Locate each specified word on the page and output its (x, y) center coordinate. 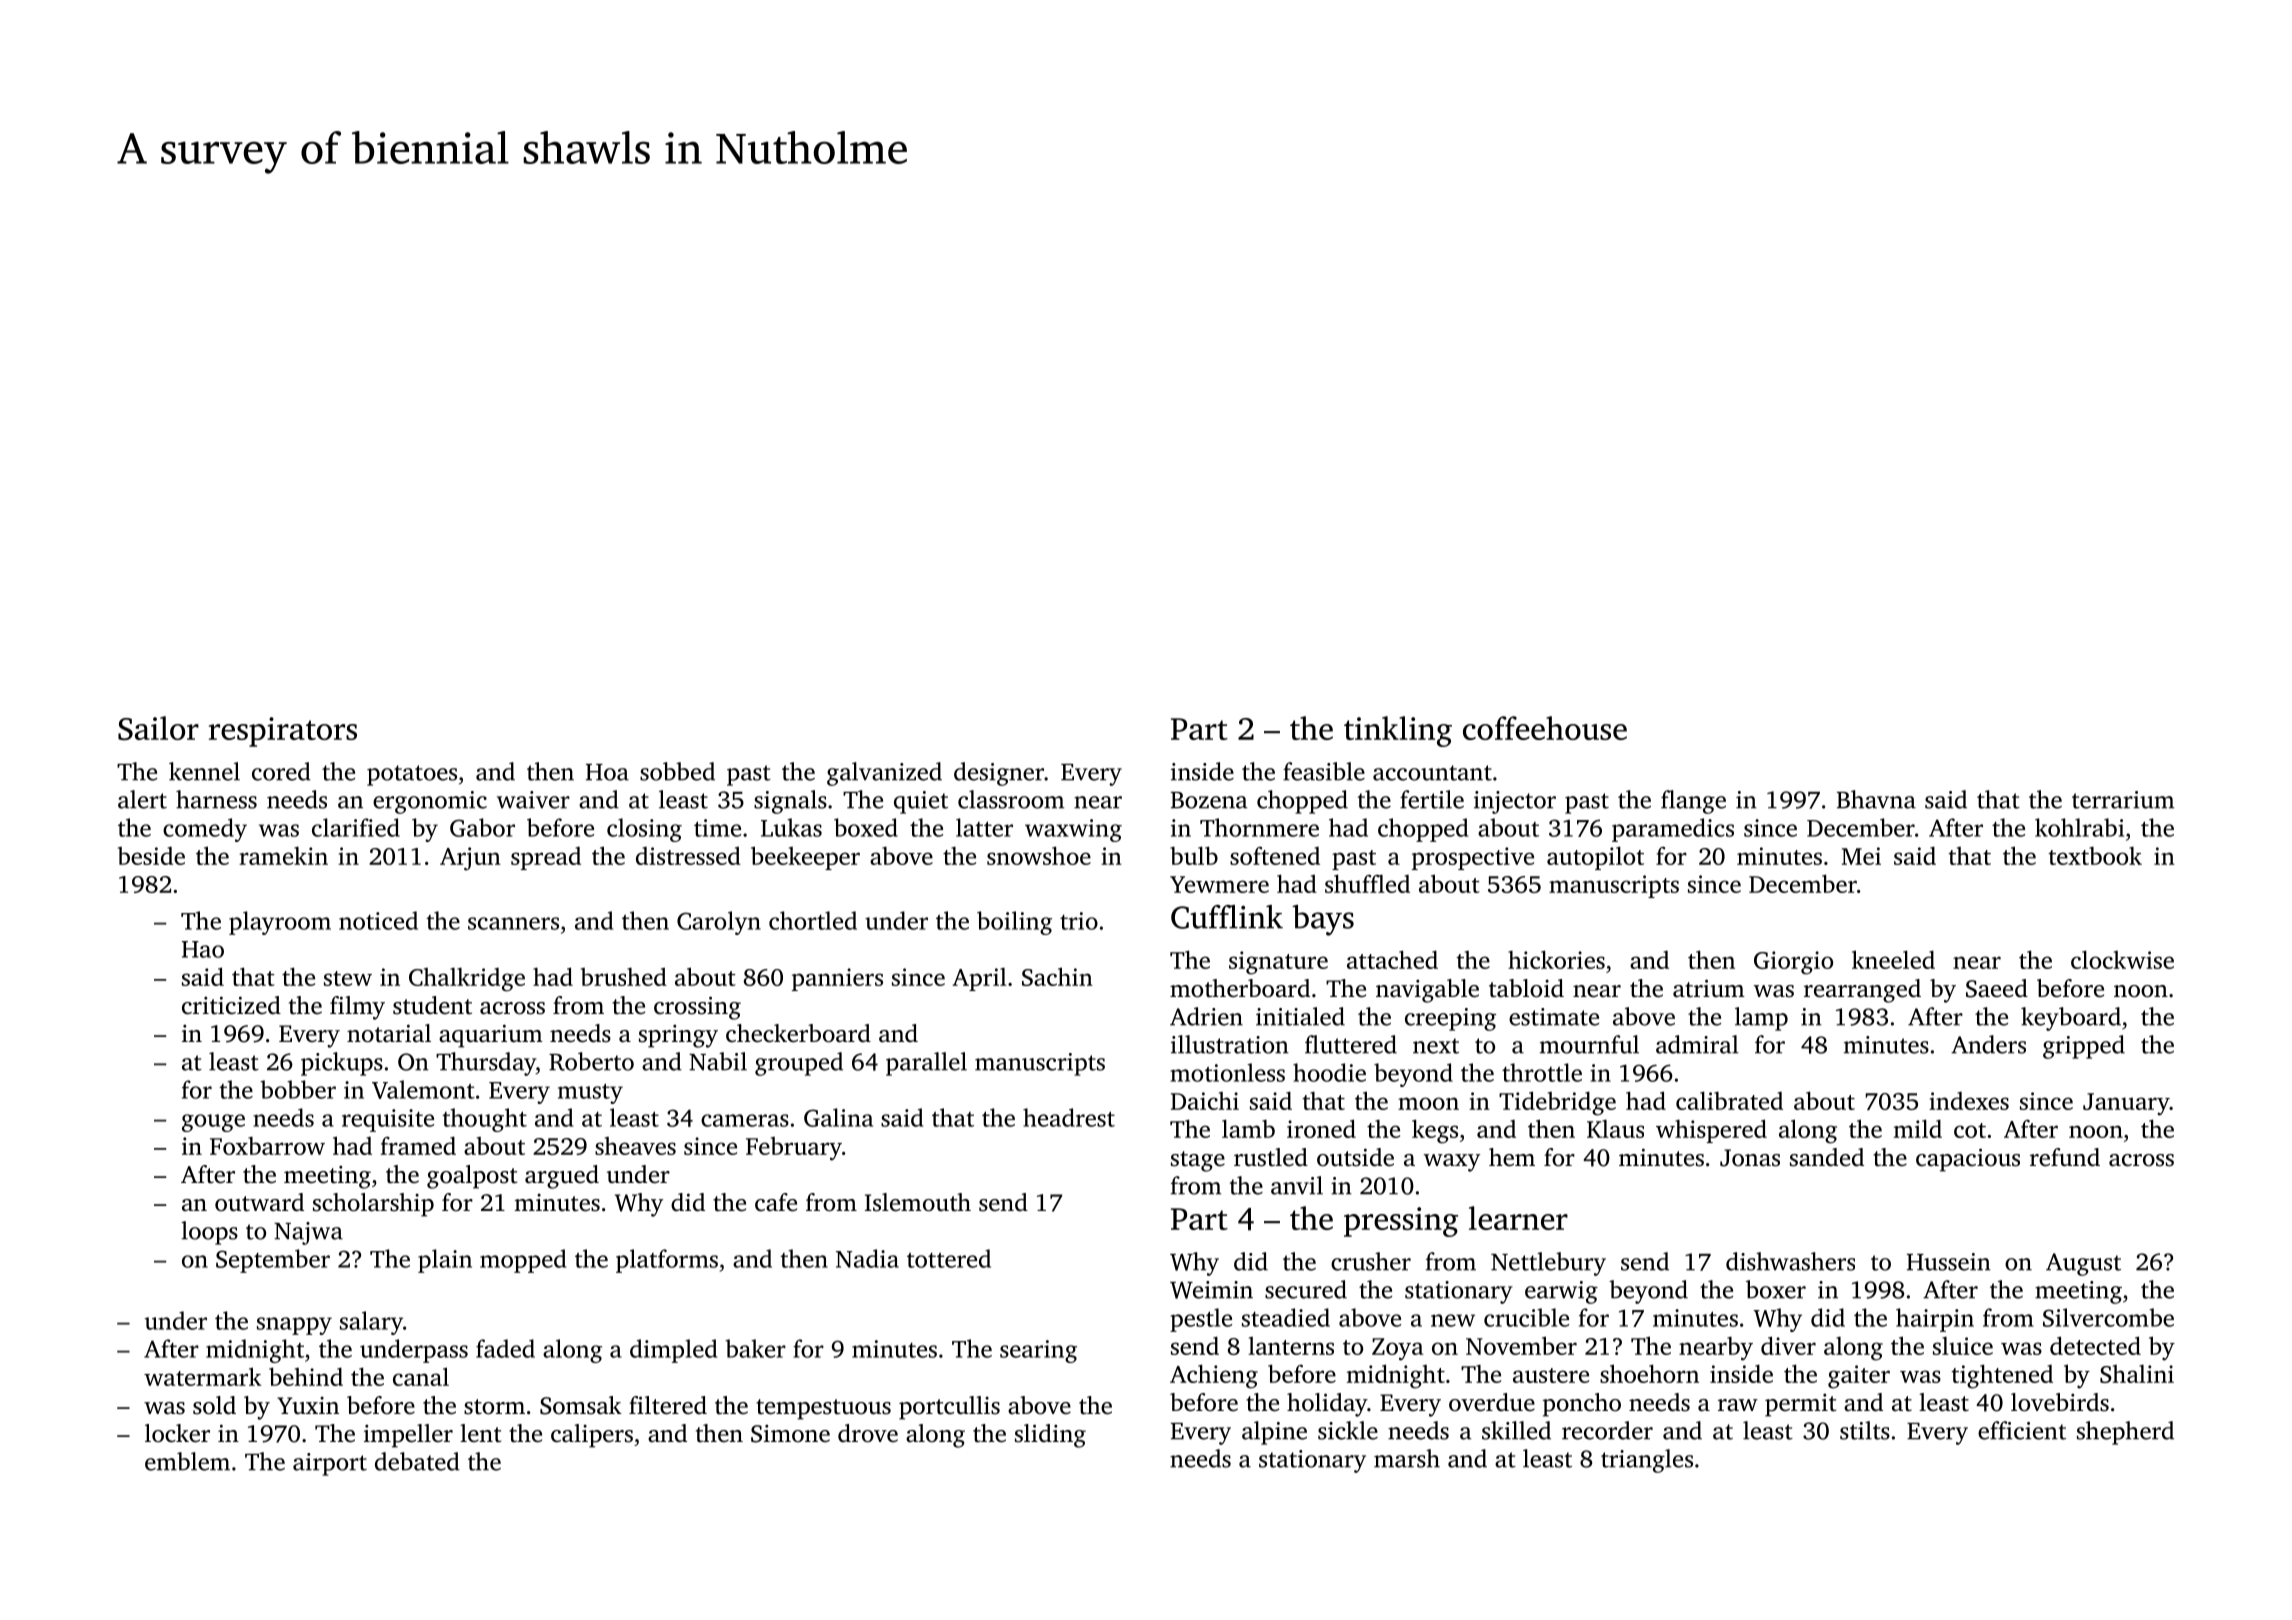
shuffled (1367, 883)
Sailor (158, 728)
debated (417, 1461)
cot (1970, 1130)
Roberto (591, 1061)
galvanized (884, 774)
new (1453, 1320)
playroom (280, 923)
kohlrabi (2079, 827)
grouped (799, 1064)
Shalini (2137, 1373)
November (1521, 1345)
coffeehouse (1545, 728)
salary (371, 1323)
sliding (1050, 1436)
